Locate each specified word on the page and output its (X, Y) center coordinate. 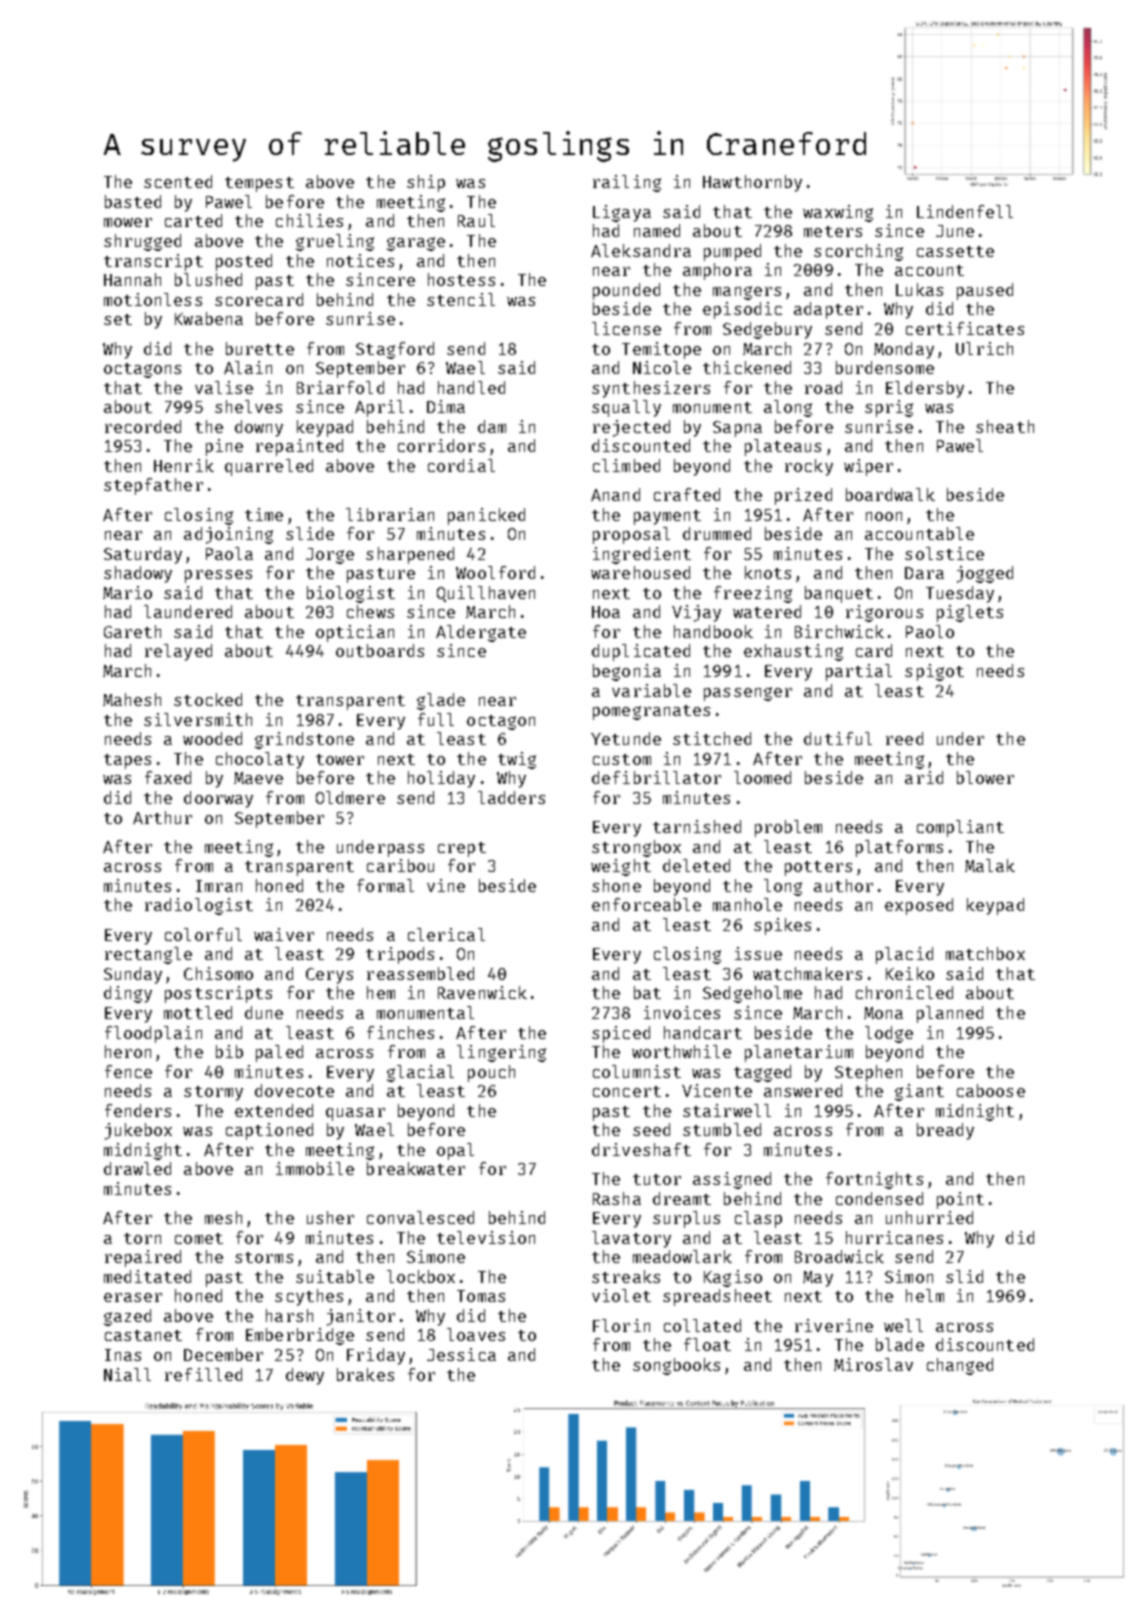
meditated (147, 1276)
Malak (990, 865)
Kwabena (209, 318)
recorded (143, 426)
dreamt (682, 1198)
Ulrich (984, 348)
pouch (491, 1073)
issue (758, 953)
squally (626, 408)
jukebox (138, 1131)
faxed (168, 777)
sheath (1005, 426)
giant (919, 1092)
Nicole (662, 367)
